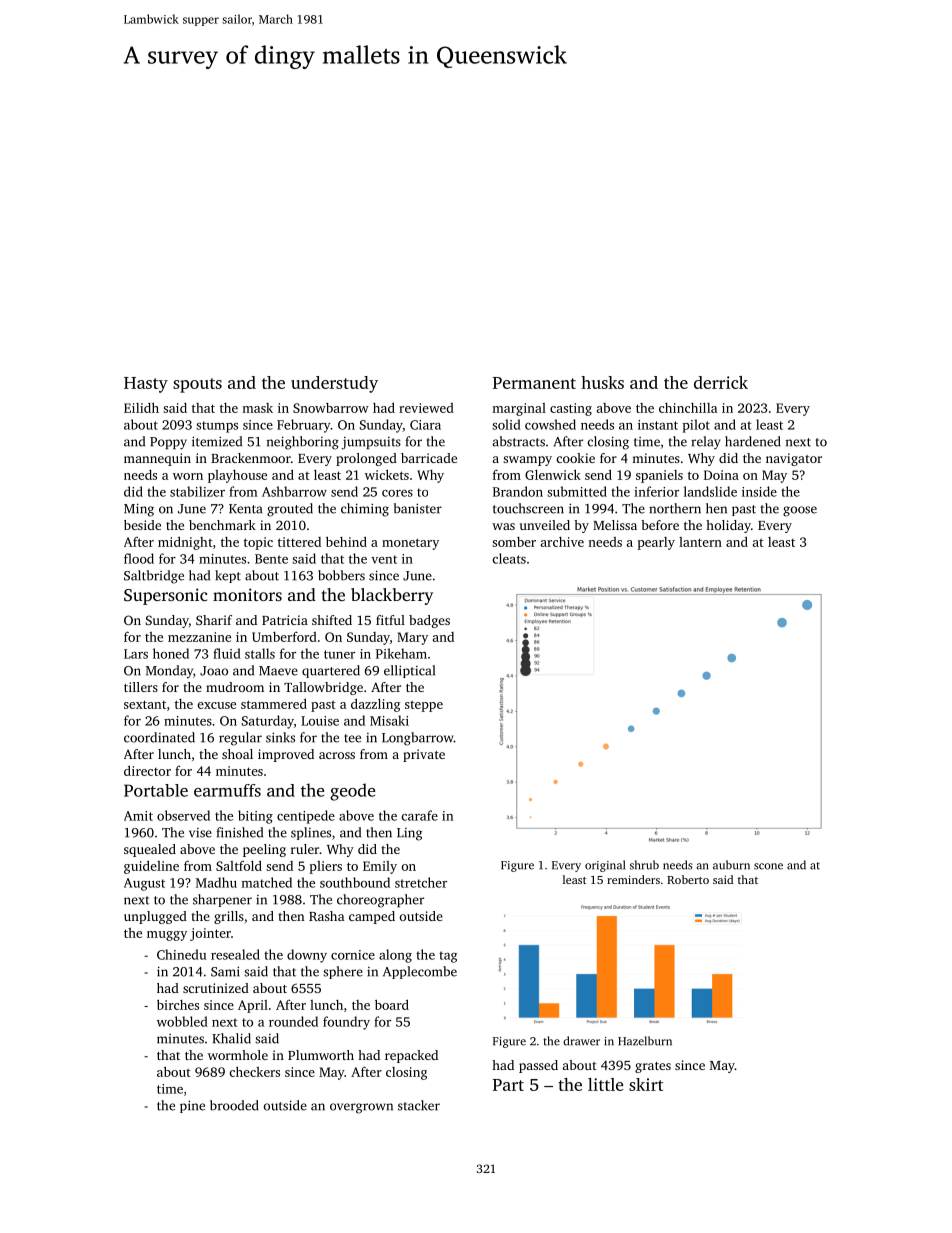  What do you see at coordinates (334, 384) in the screenshot?
I see `understudy` at bounding box center [334, 384].
